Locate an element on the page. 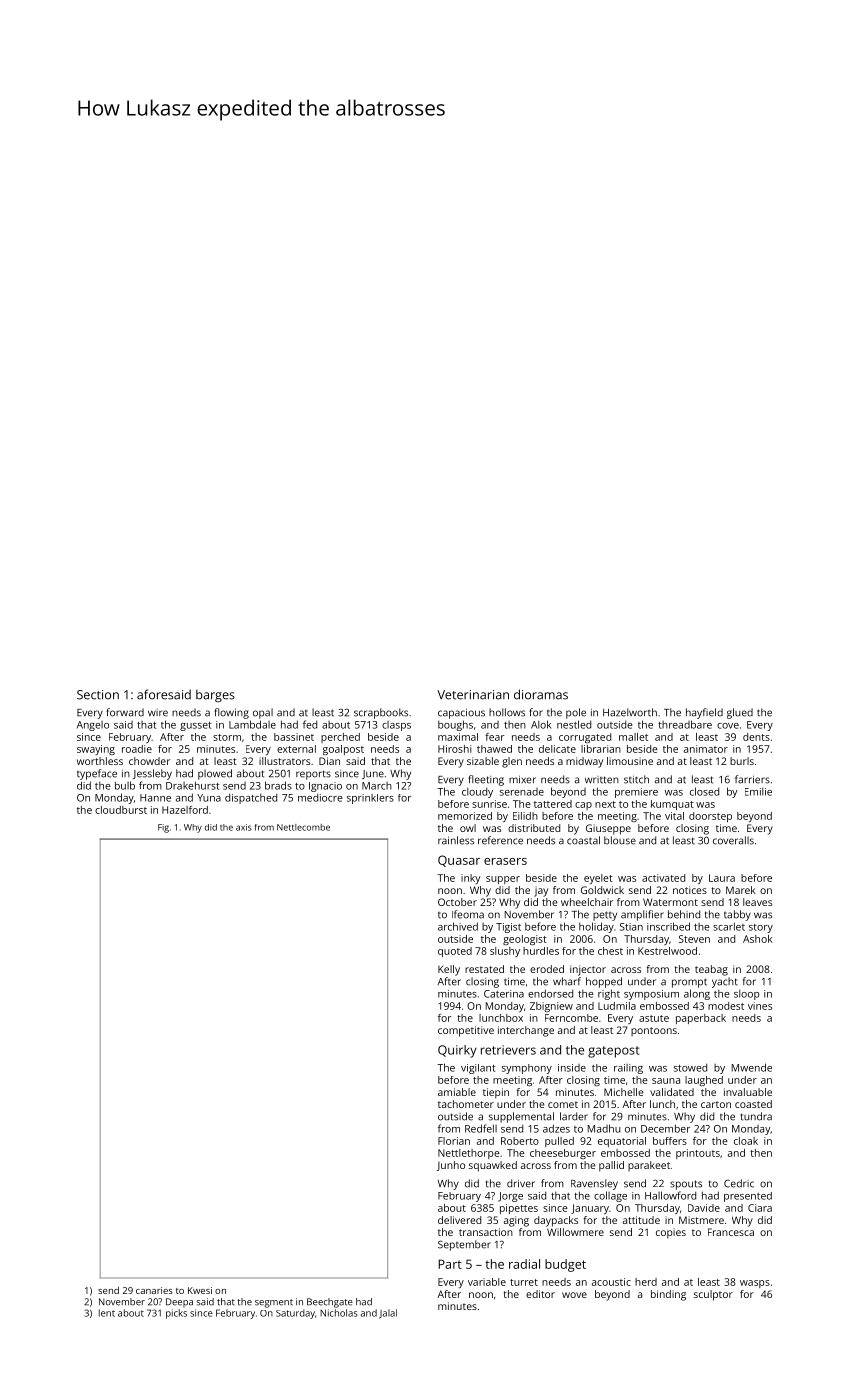  scrapbooks is located at coordinates (381, 713).
